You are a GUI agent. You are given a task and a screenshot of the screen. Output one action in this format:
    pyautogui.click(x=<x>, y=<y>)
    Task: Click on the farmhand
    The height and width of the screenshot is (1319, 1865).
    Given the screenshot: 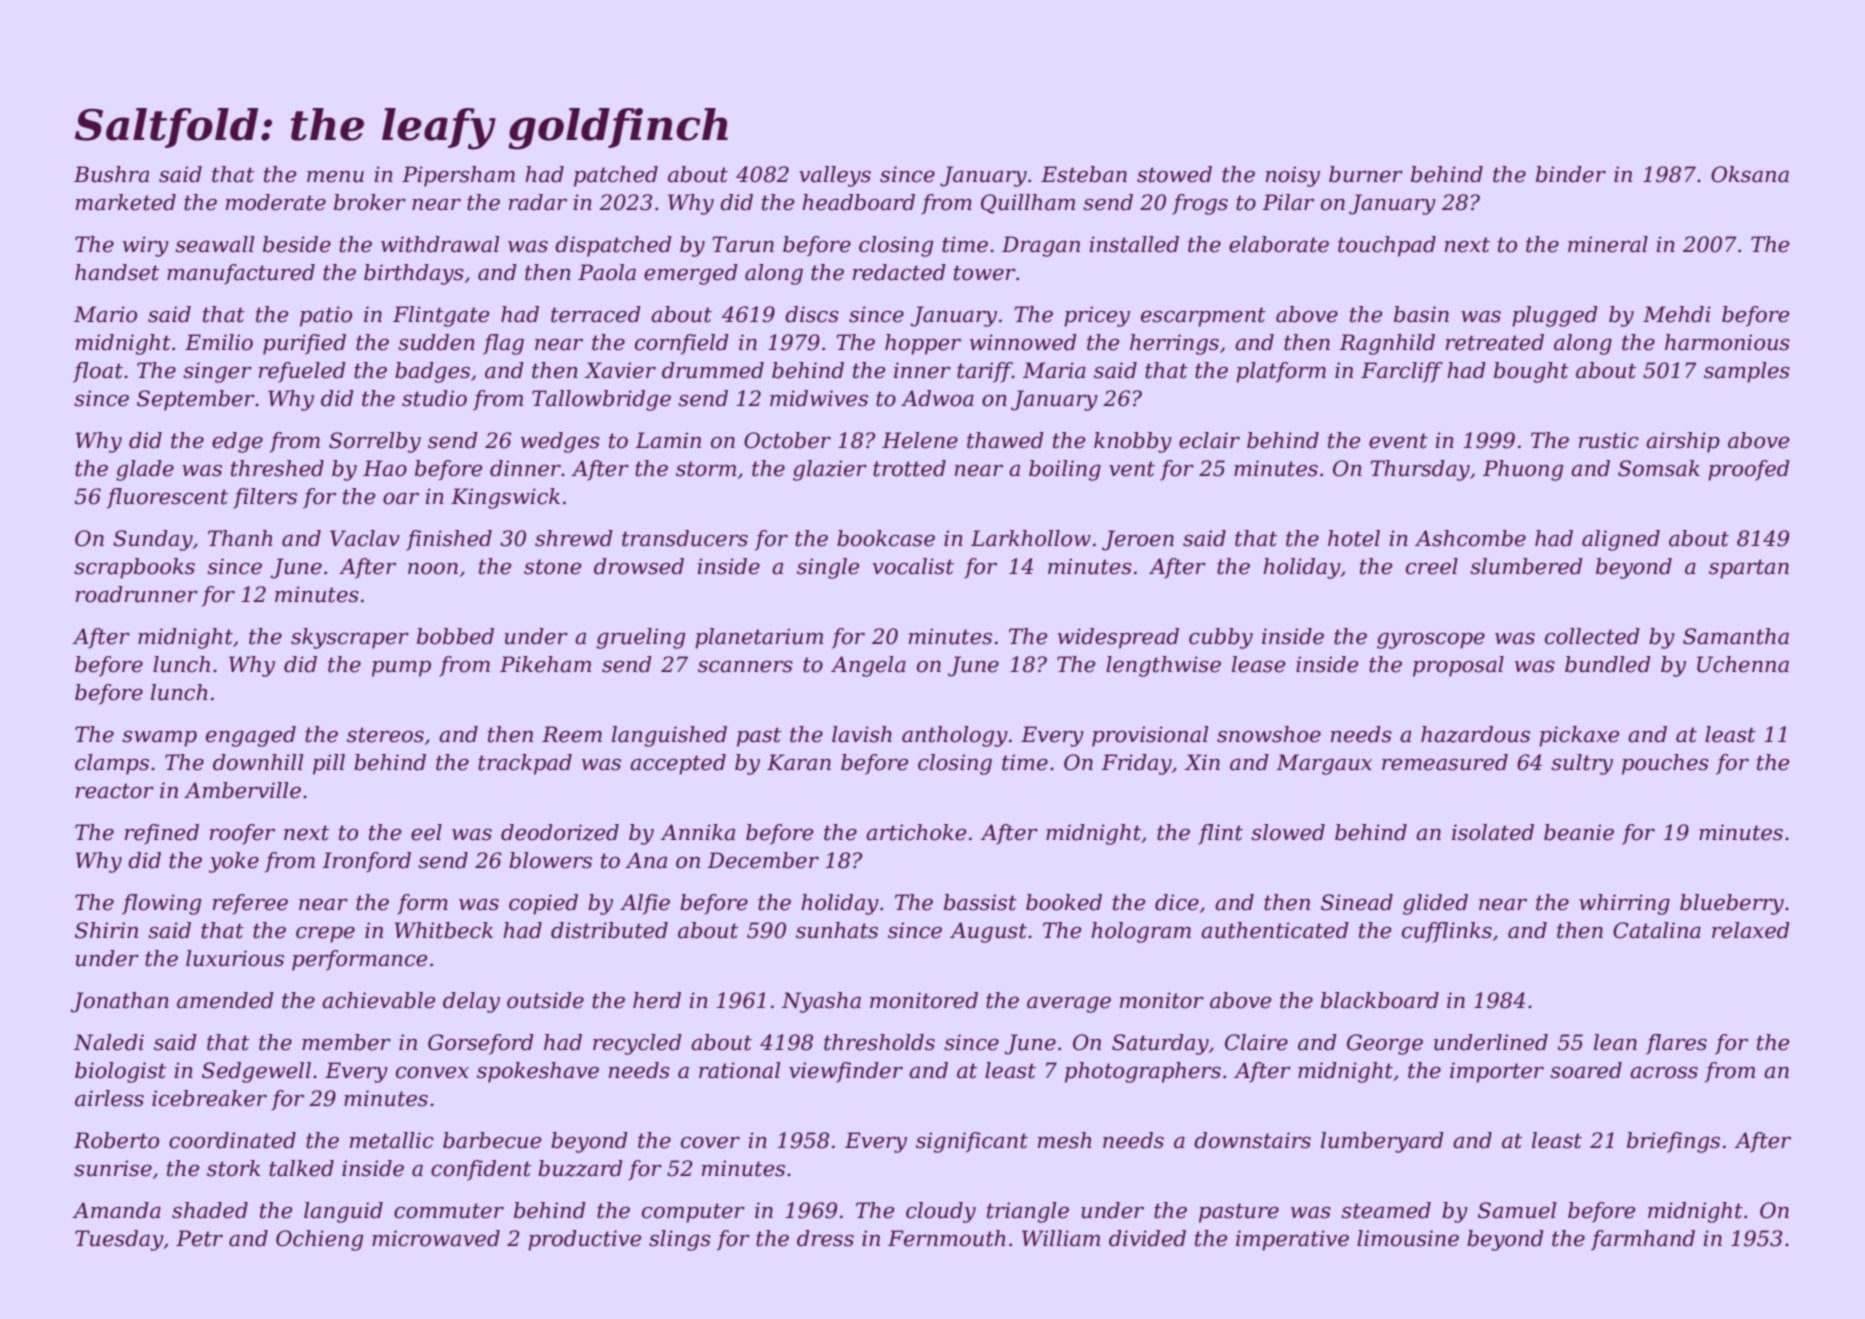 What is the action you would take?
    pyautogui.click(x=1643, y=1240)
